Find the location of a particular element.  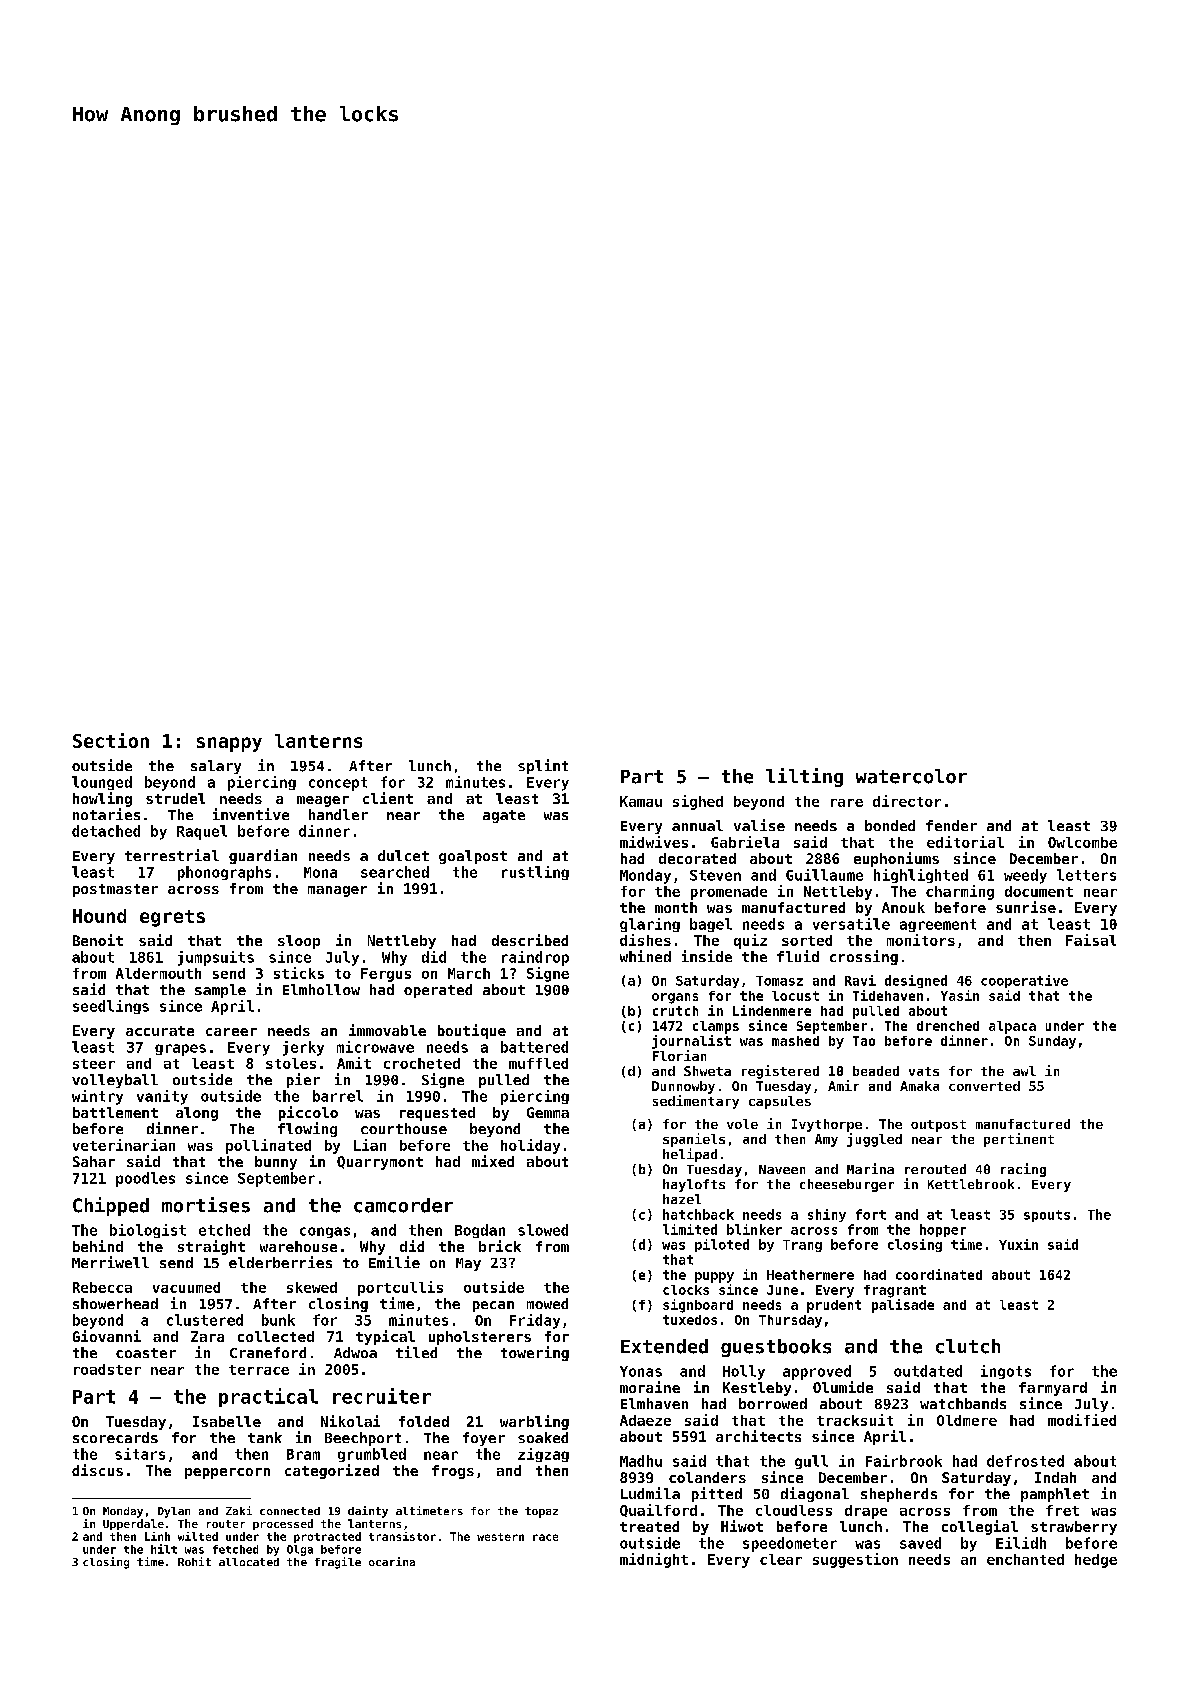

congas is located at coordinates (325, 1232).
